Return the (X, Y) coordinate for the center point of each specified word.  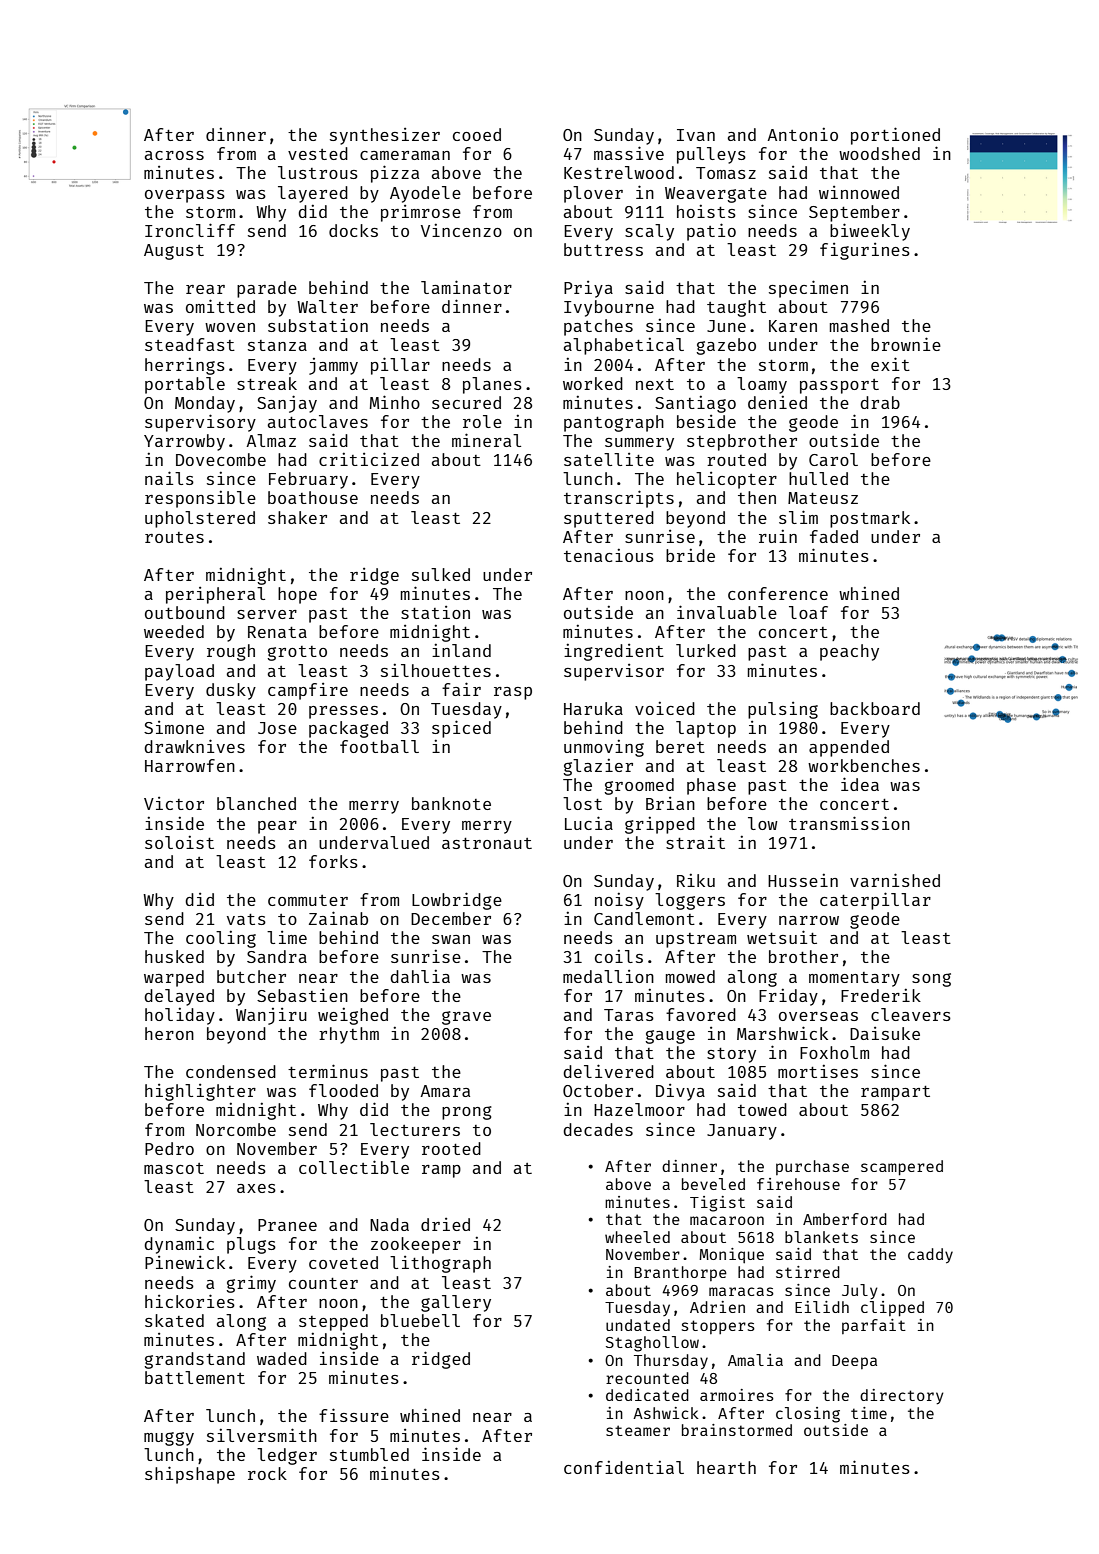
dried (445, 1224)
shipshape (190, 1475)
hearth (726, 1467)
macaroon (727, 1220)
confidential (624, 1467)
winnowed (859, 192)
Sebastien (302, 995)
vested (318, 153)
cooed (477, 134)
